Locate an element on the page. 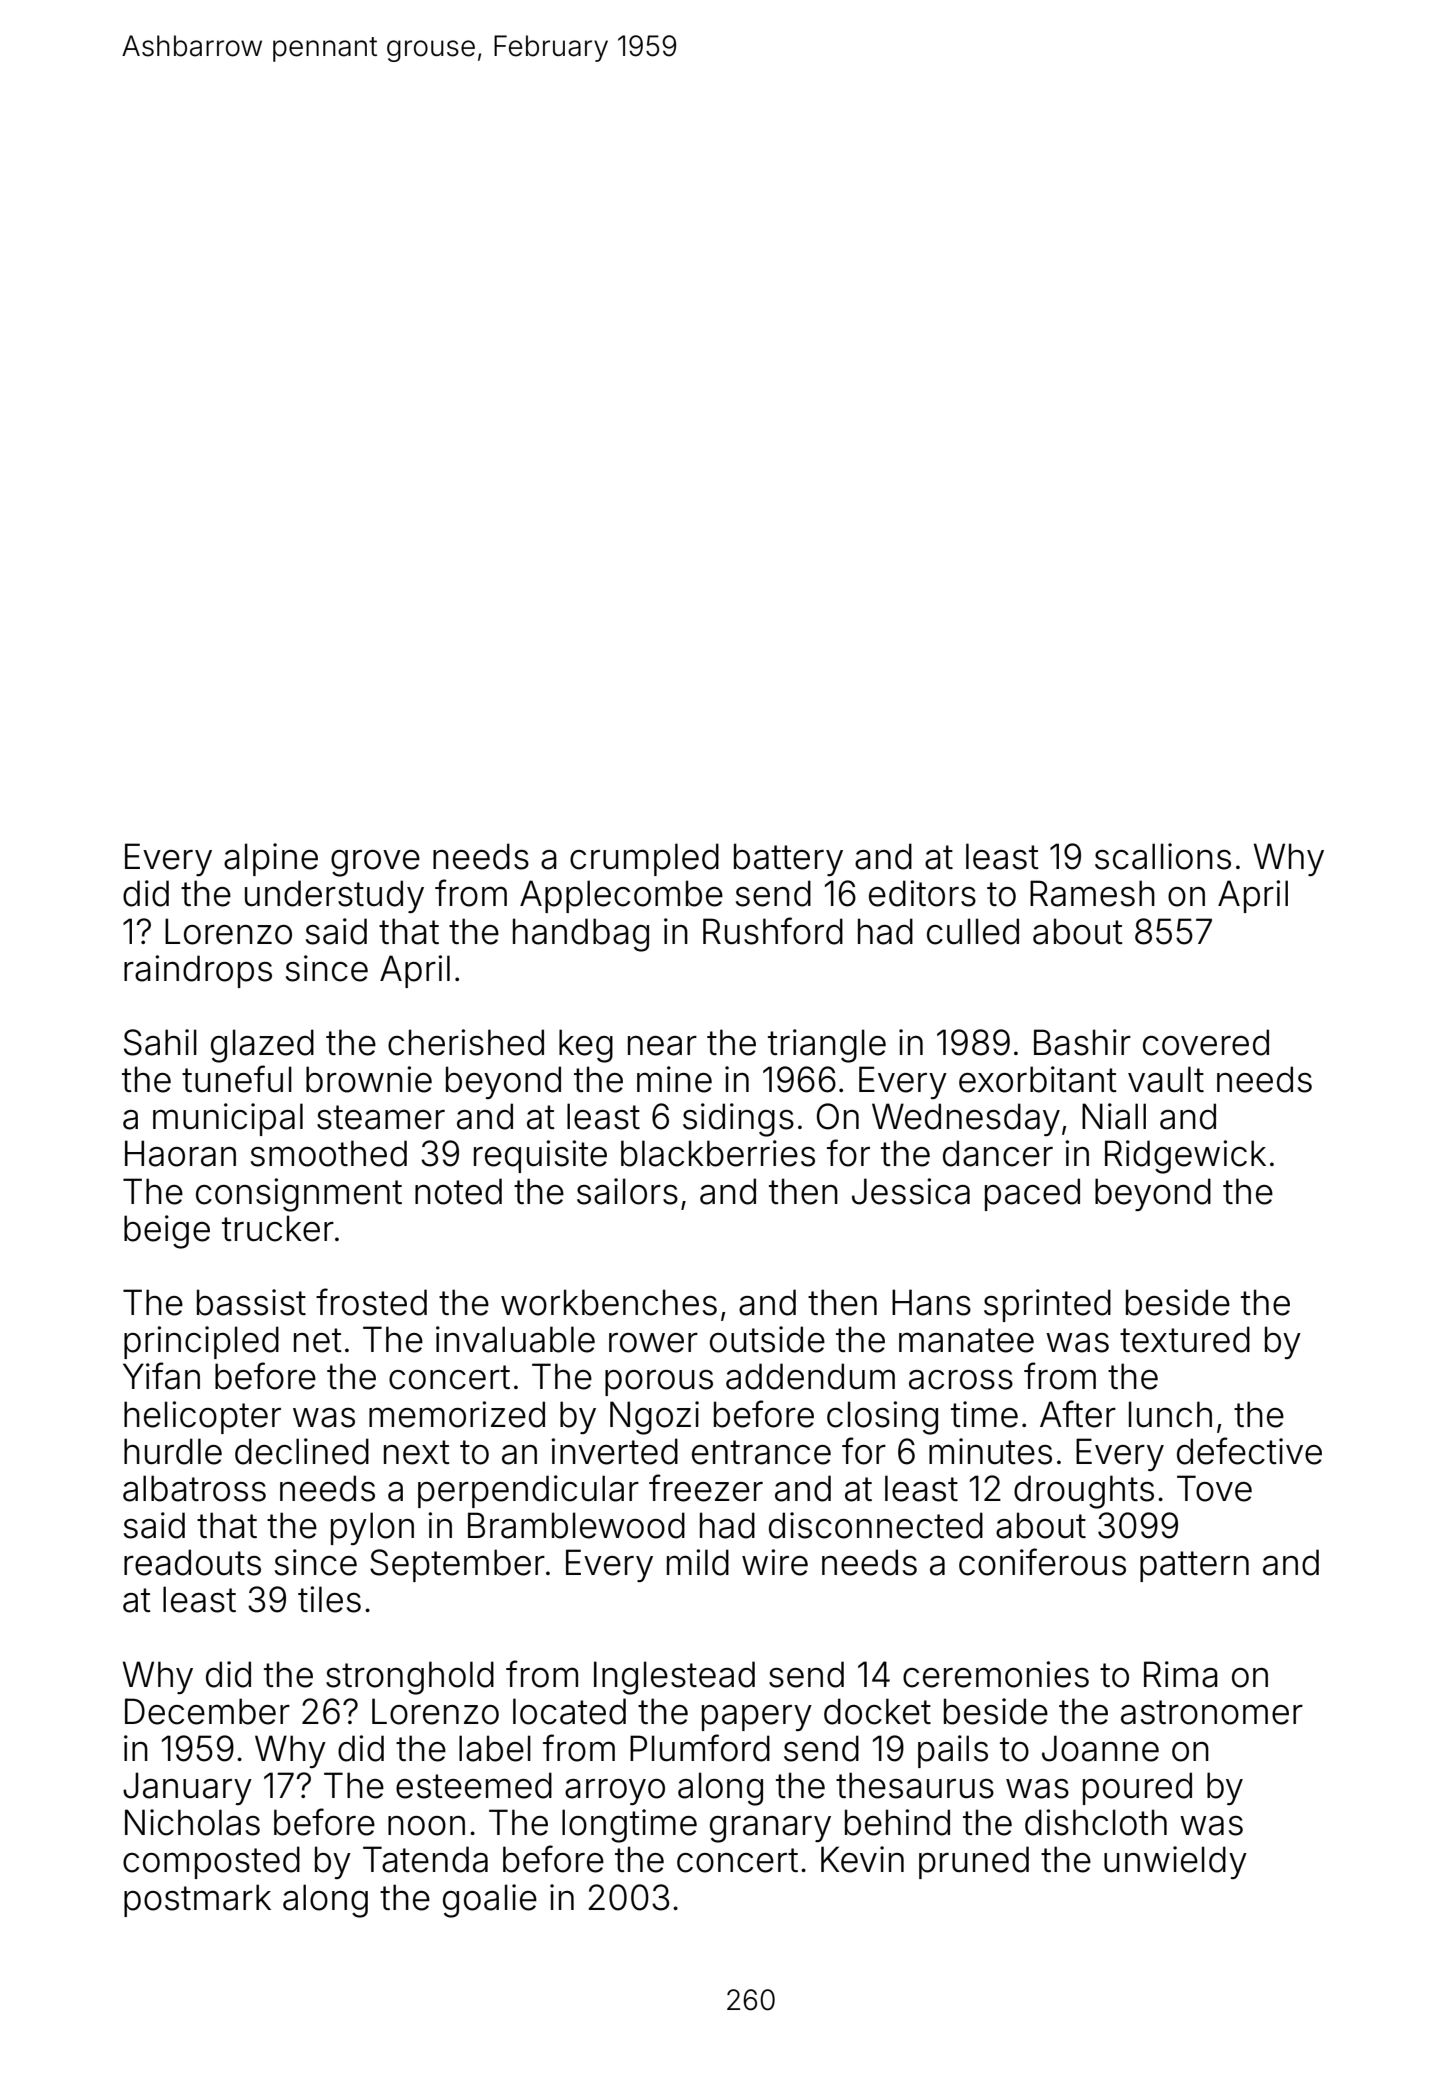  hurdle is located at coordinates (173, 1451).
